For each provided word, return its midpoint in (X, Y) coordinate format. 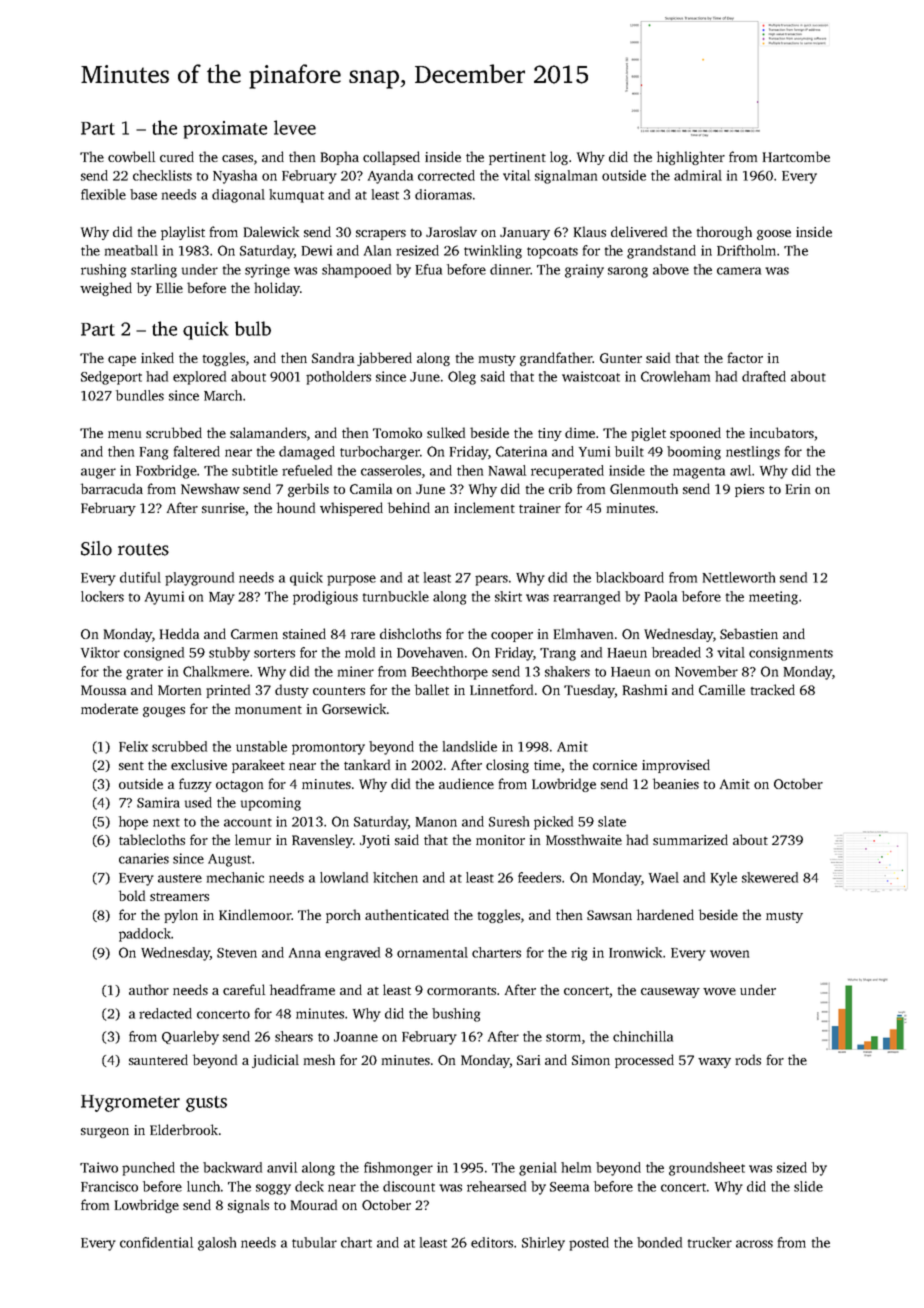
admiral (698, 175)
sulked (446, 432)
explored (199, 378)
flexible (103, 194)
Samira (158, 802)
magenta (699, 473)
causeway (670, 993)
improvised (676, 766)
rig (579, 954)
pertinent (517, 158)
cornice (615, 765)
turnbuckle (396, 596)
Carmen (254, 634)
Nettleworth (739, 577)
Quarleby (190, 1038)
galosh (217, 1244)
